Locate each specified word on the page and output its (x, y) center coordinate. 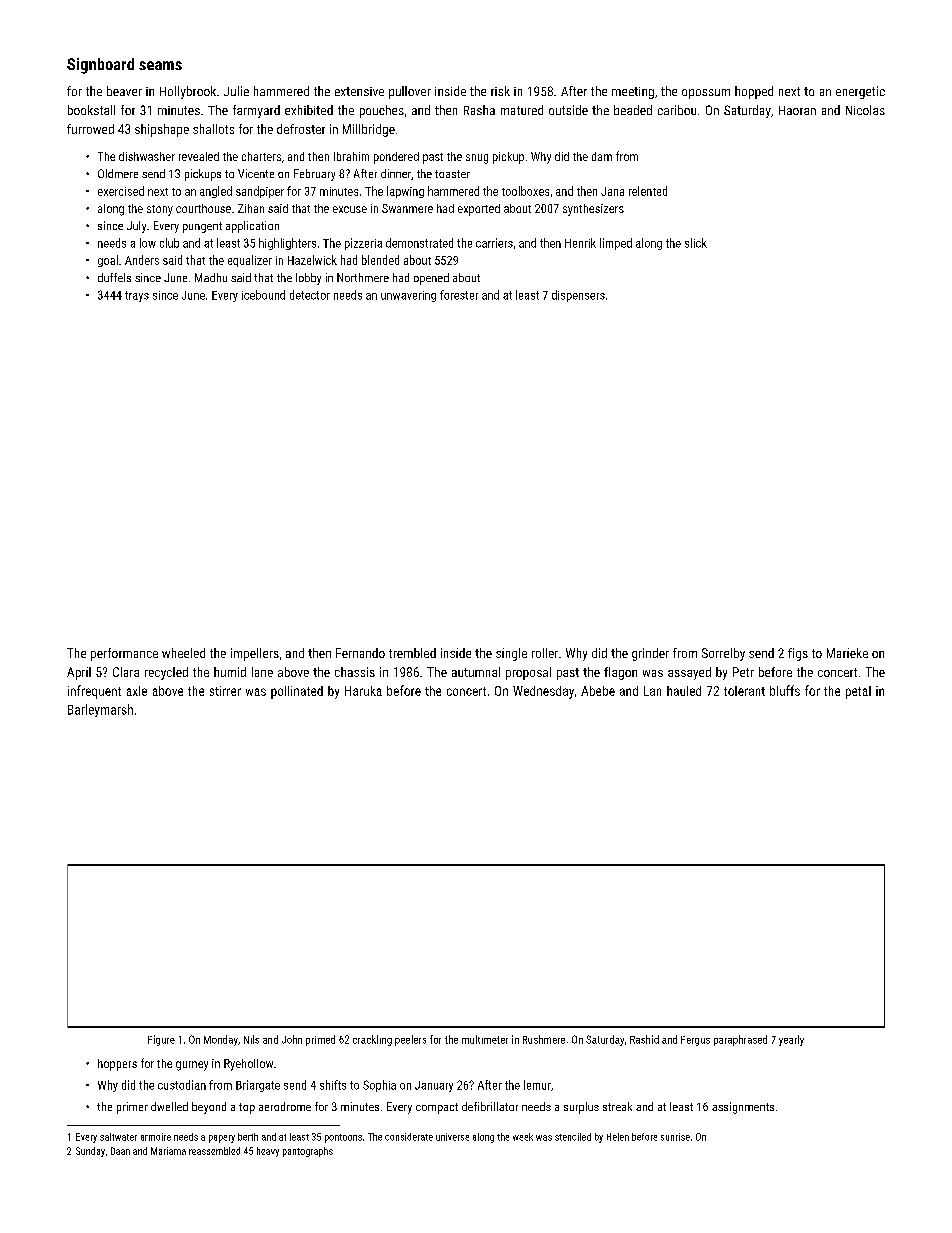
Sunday (90, 1152)
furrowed (90, 129)
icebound (263, 295)
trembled (412, 653)
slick (696, 243)
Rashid (644, 1039)
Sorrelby (723, 654)
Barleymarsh (100, 710)
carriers (494, 243)
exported (479, 210)
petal (858, 692)
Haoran (797, 110)
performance (124, 654)
